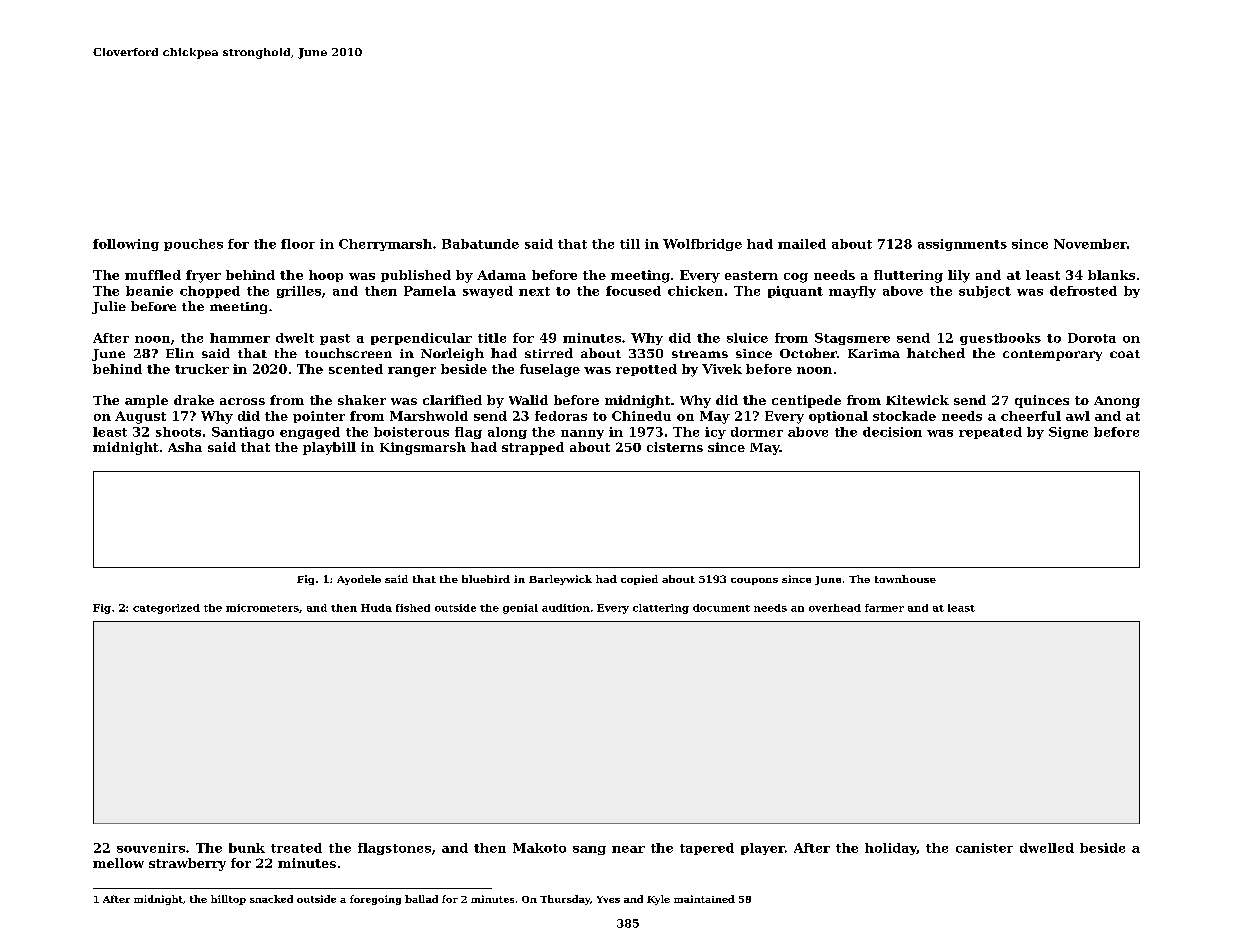 The width and height of the page is (1233, 952). Describe the element at coordinates (802, 244) in the page. I see `mailed` at that location.
